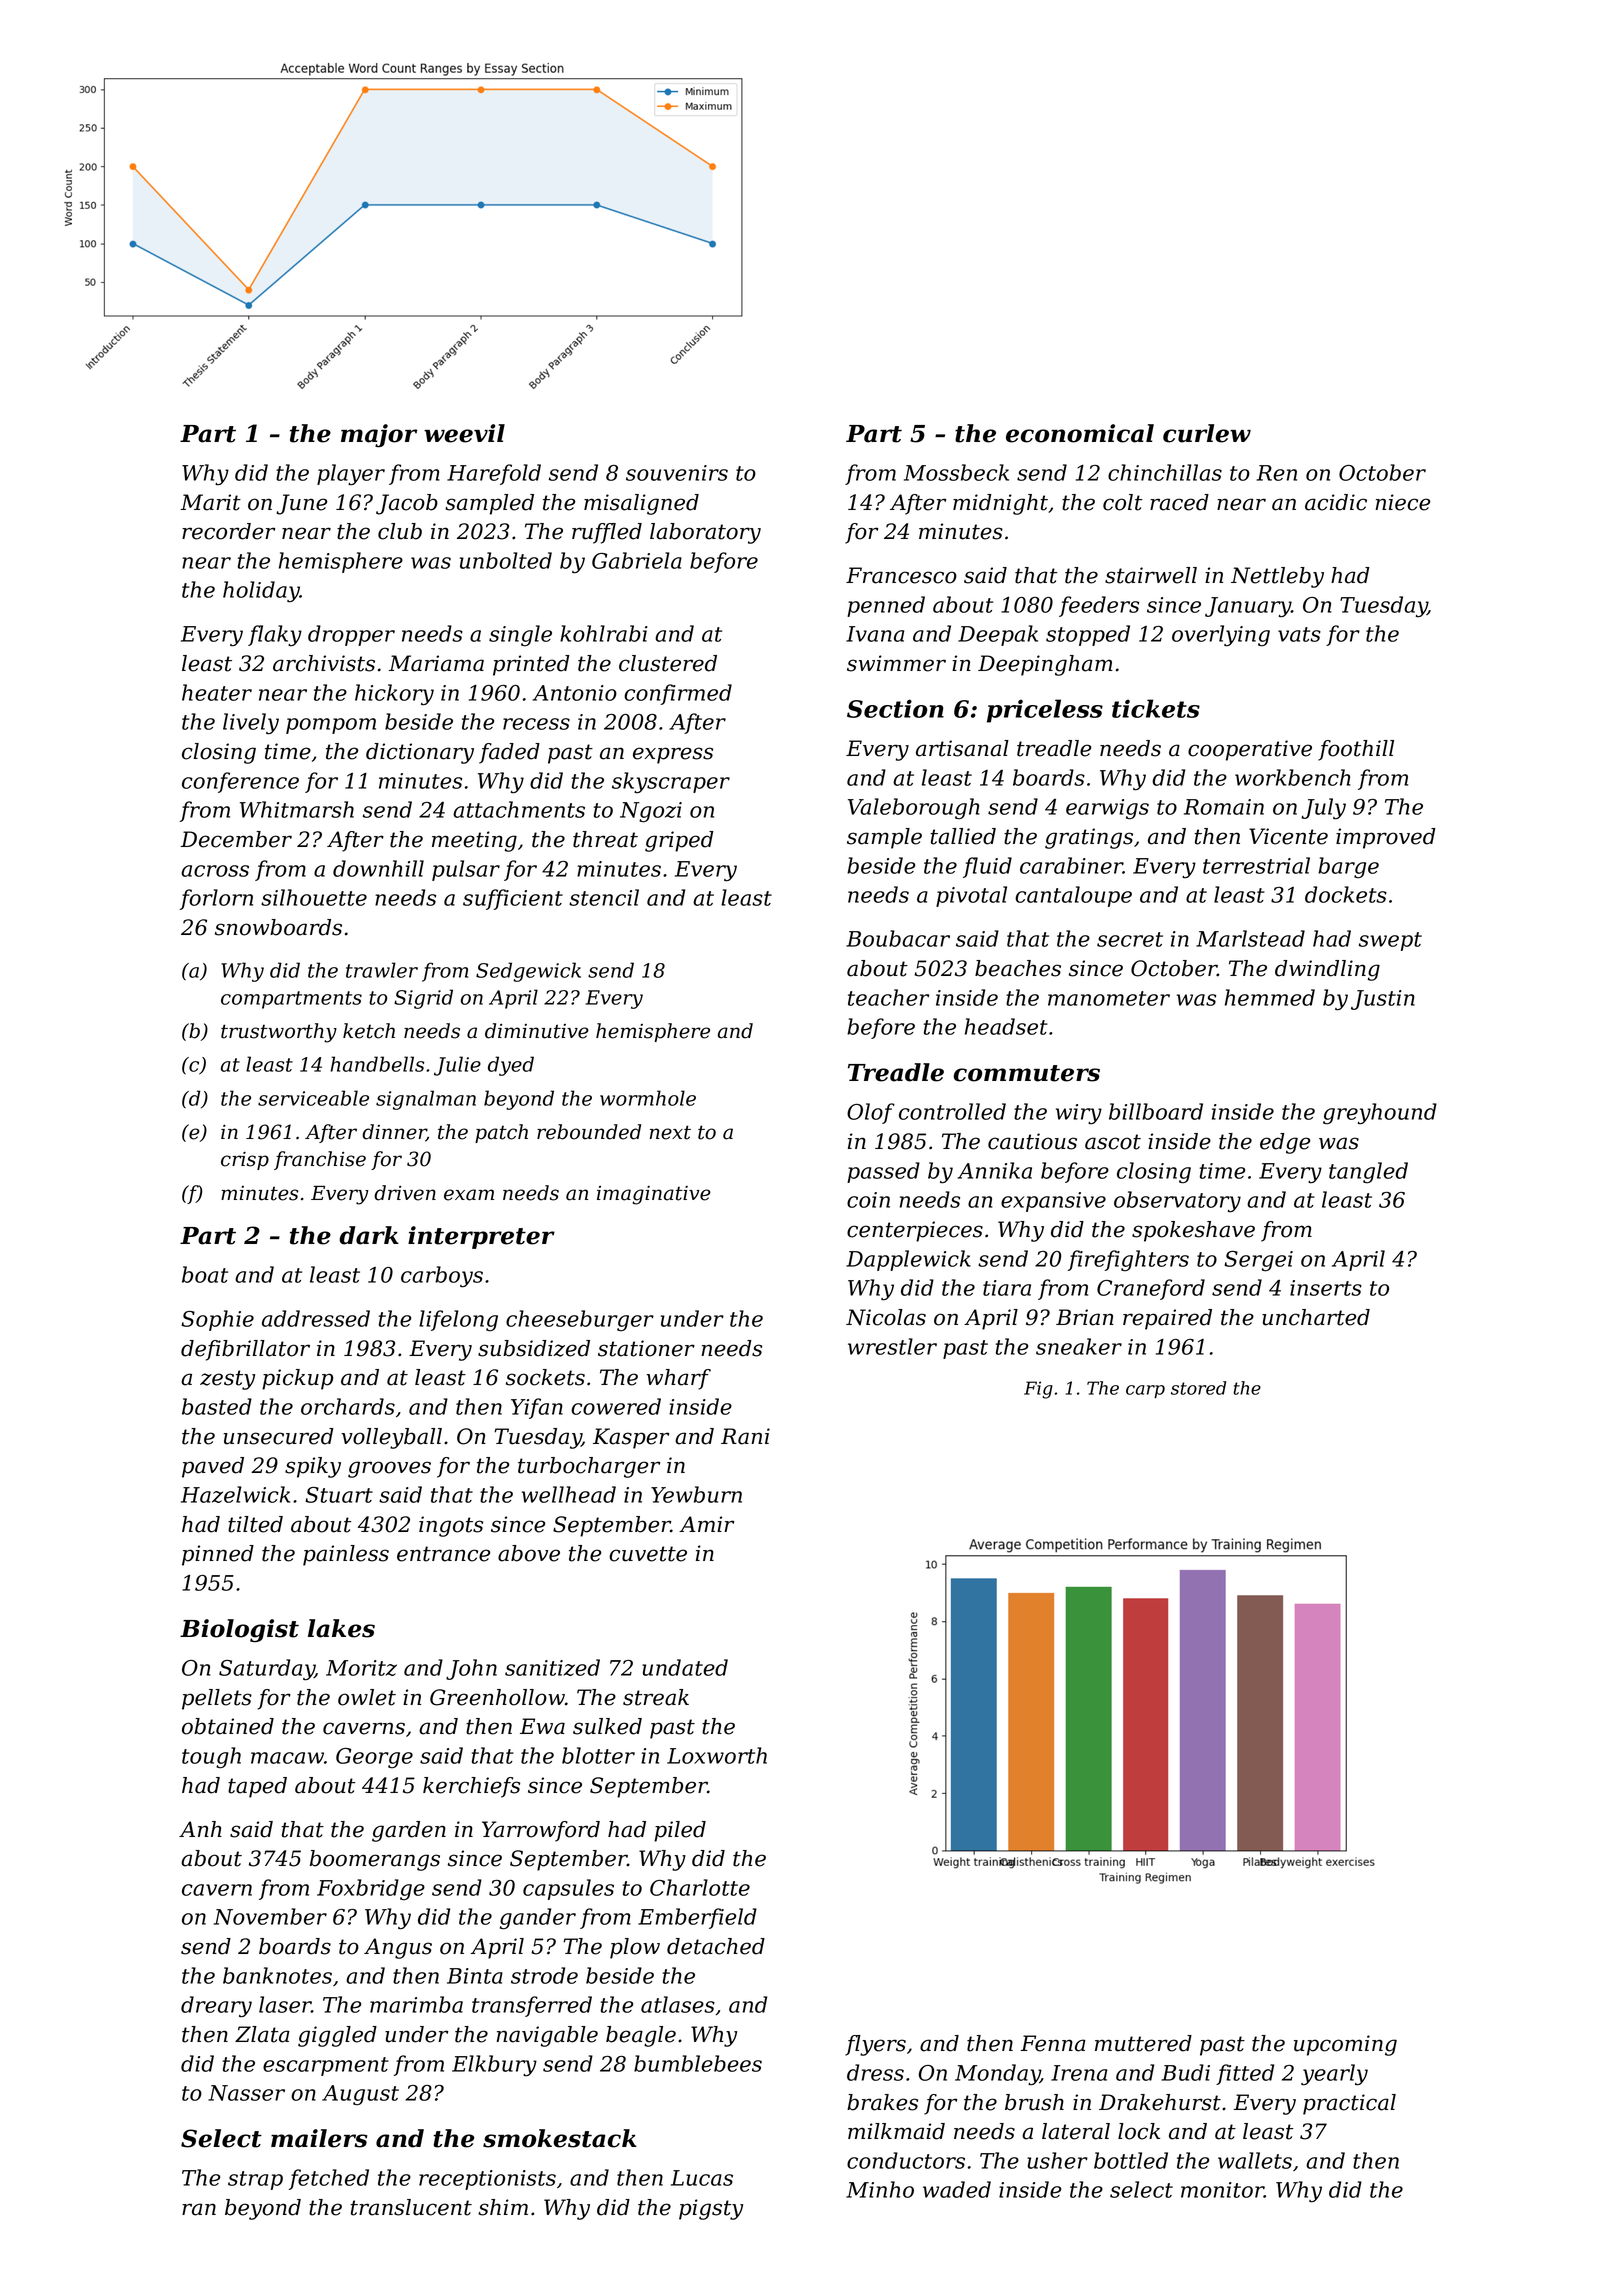  What do you see at coordinates (711, 2209) in the screenshot?
I see `pigsty` at bounding box center [711, 2209].
